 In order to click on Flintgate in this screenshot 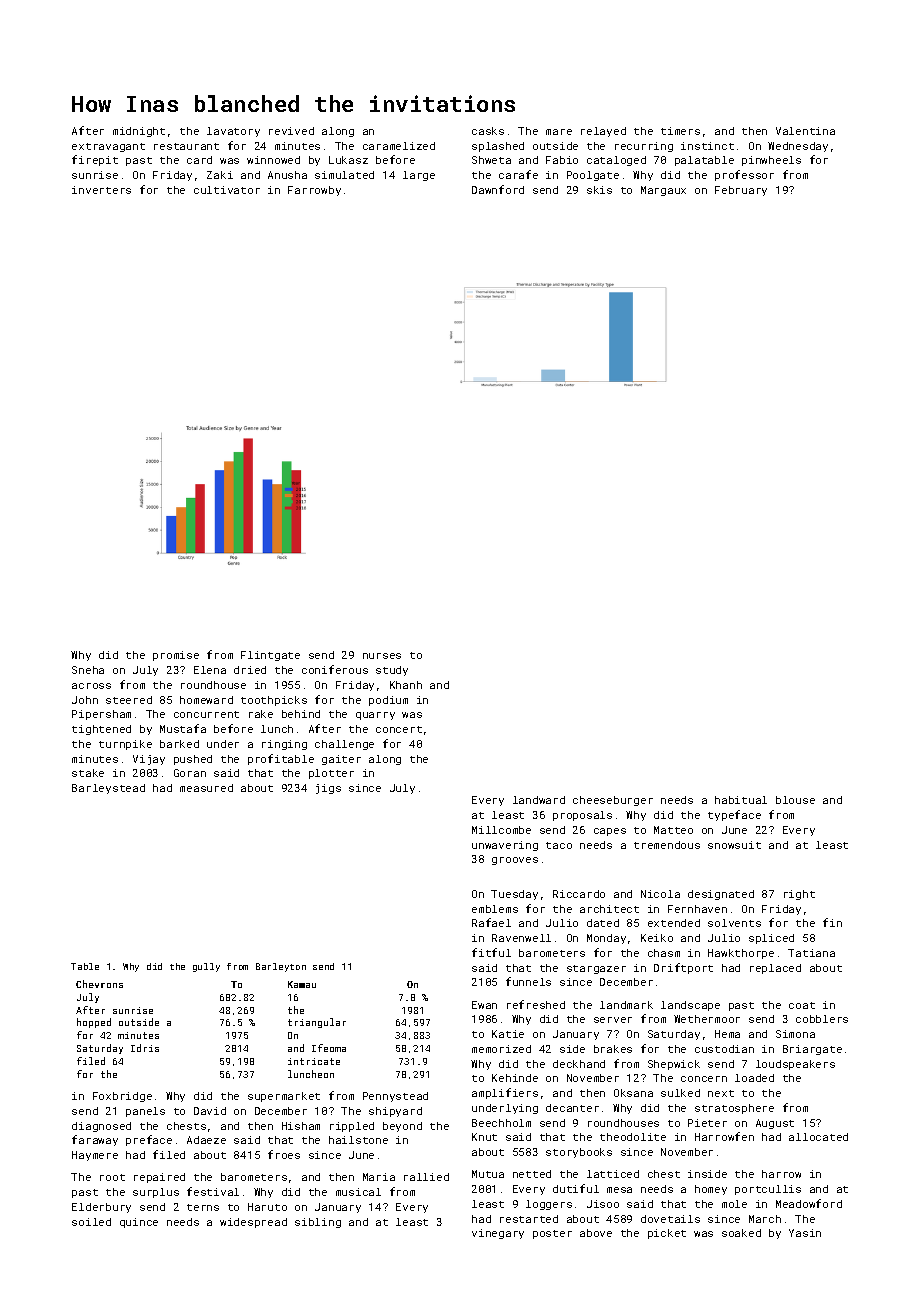, I will do `click(270, 656)`.
